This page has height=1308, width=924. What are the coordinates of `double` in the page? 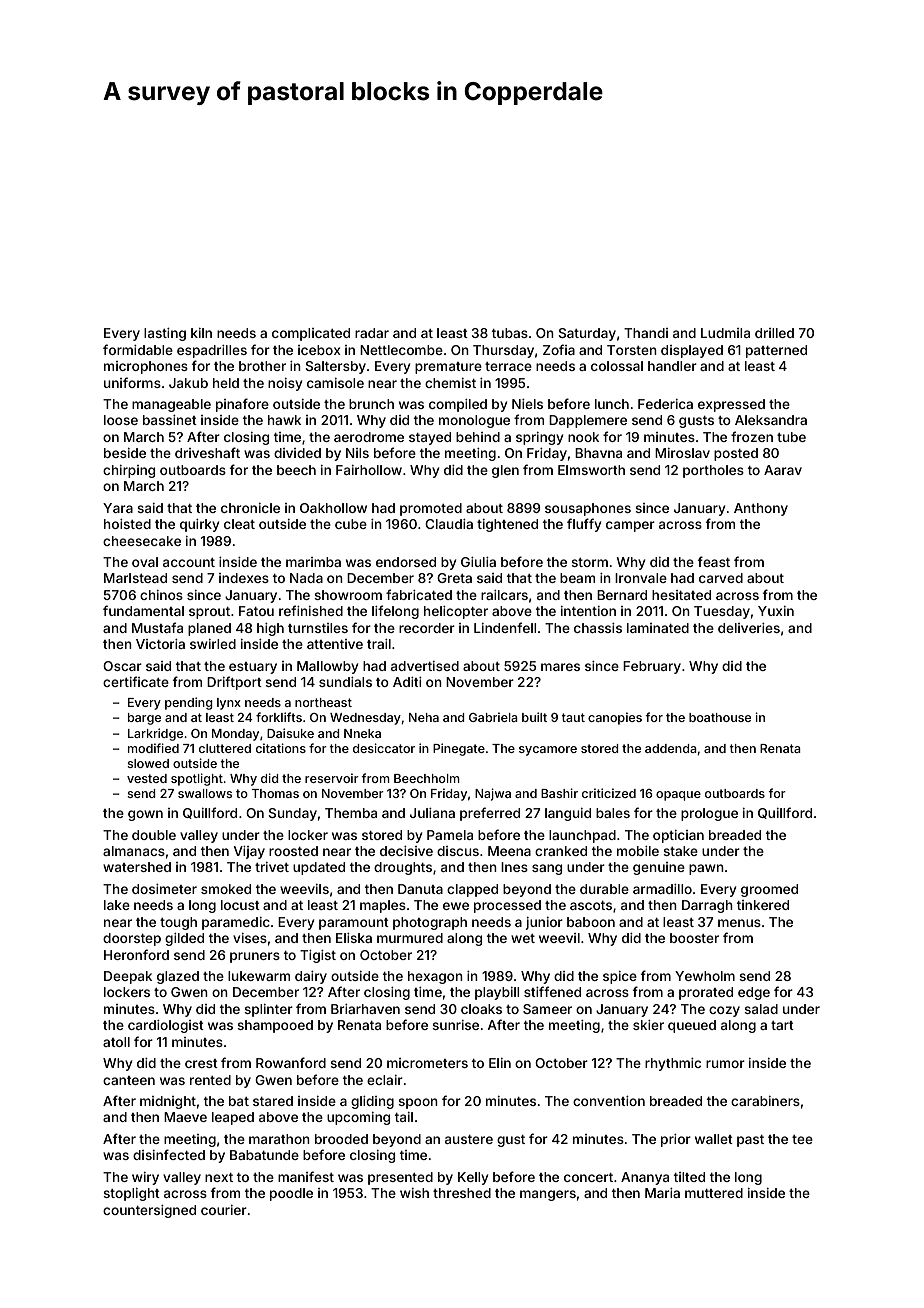 It's located at (154, 835).
